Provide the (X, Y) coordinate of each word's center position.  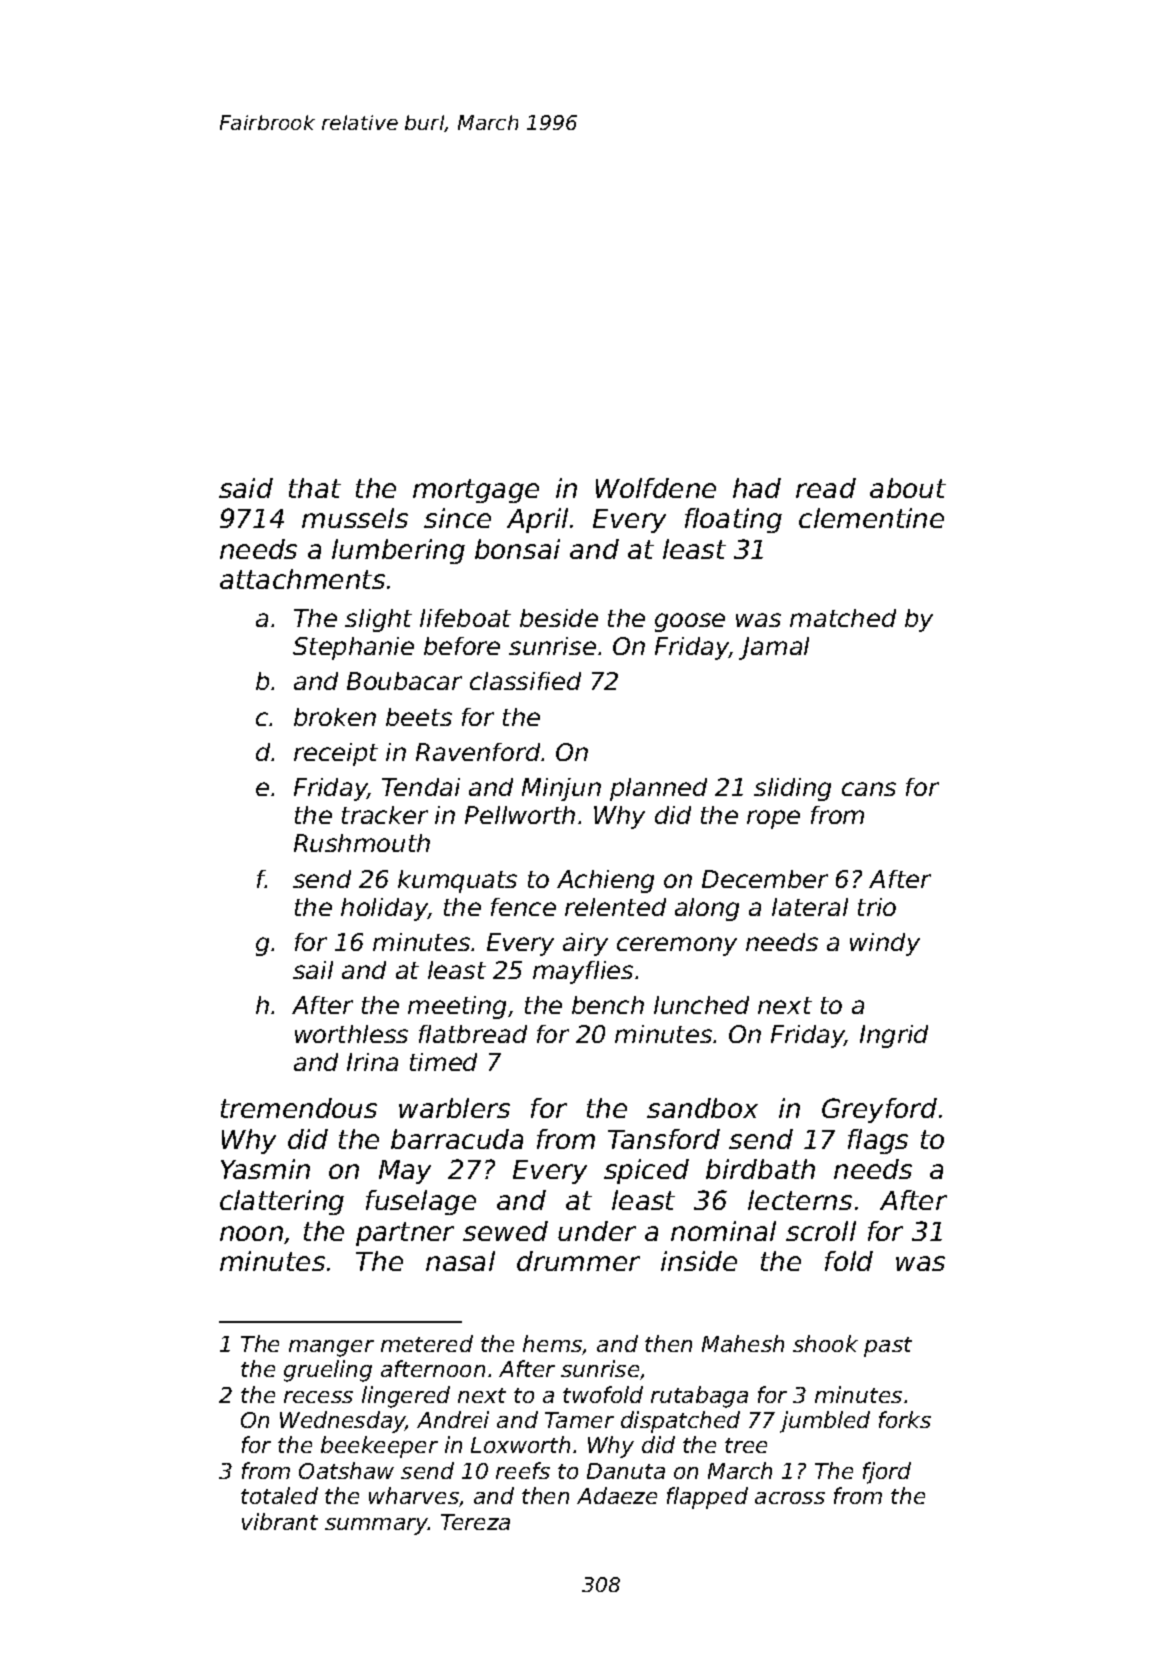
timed (443, 1062)
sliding (792, 789)
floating (733, 520)
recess (318, 1397)
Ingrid (894, 1036)
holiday (384, 909)
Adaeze (617, 1495)
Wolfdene (656, 488)
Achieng (605, 881)
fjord (887, 1473)
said (246, 488)
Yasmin (265, 1169)
